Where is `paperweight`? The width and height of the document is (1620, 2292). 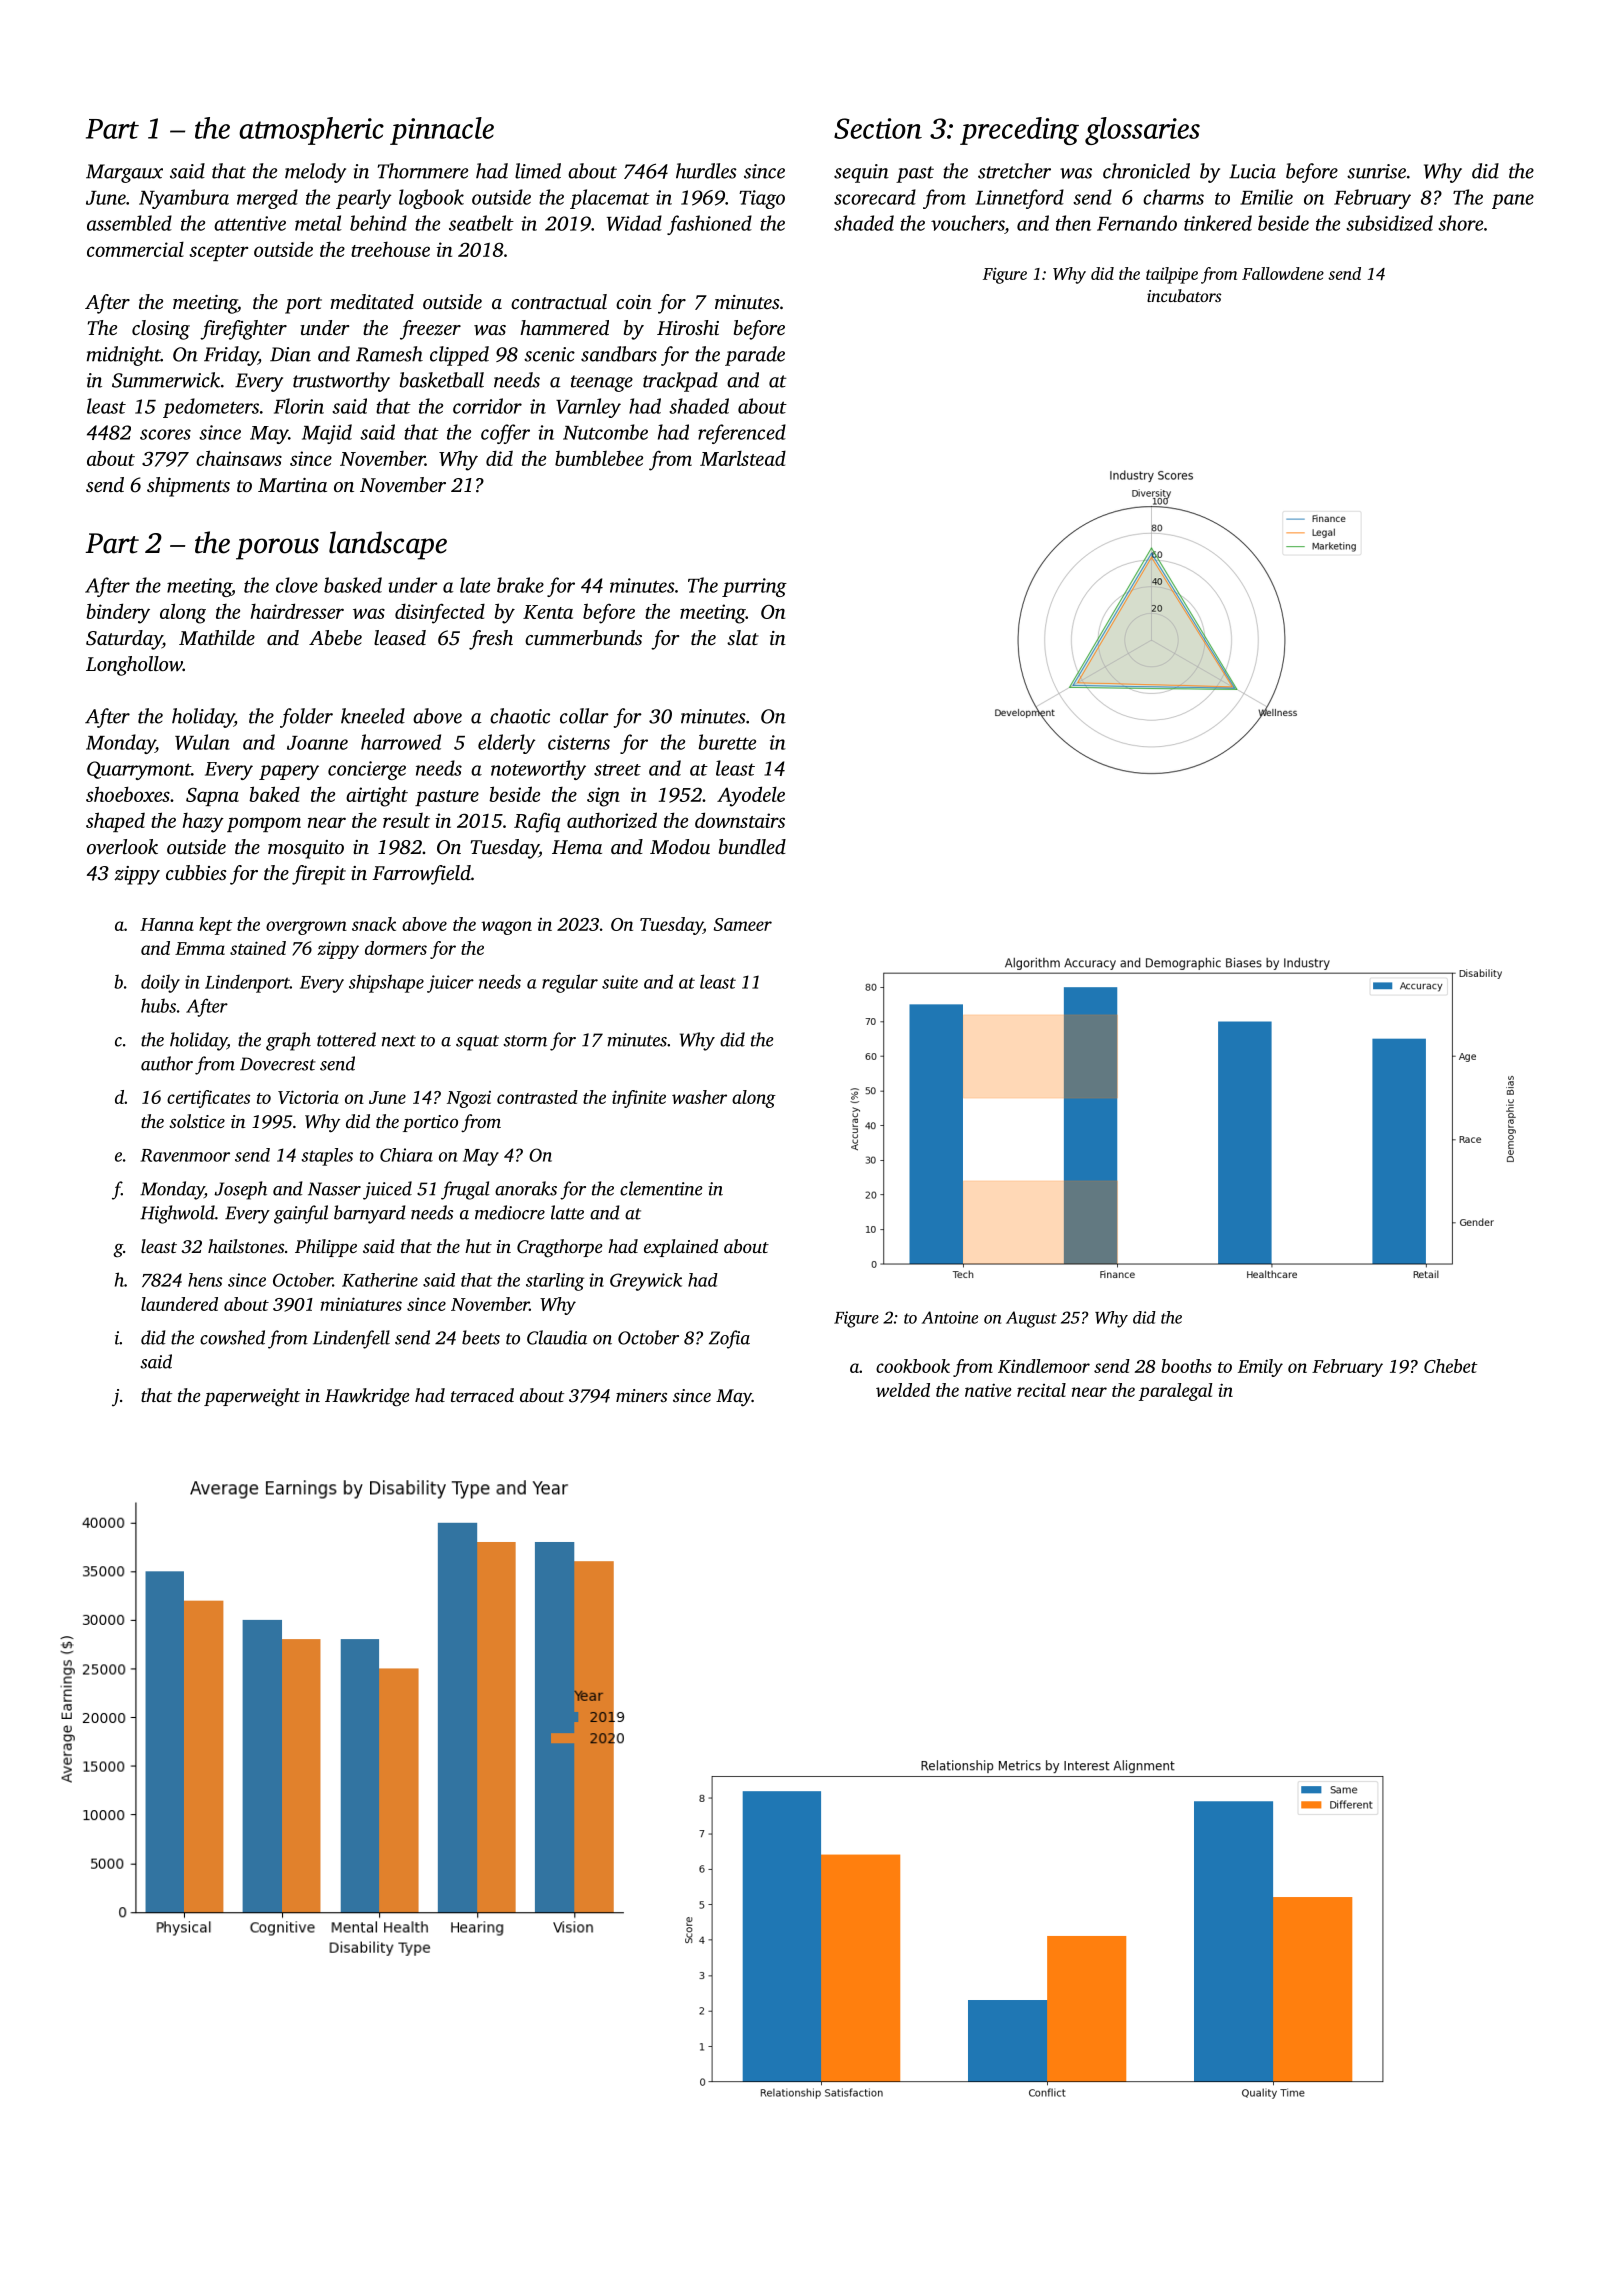
paperweight is located at coordinates (252, 1397).
